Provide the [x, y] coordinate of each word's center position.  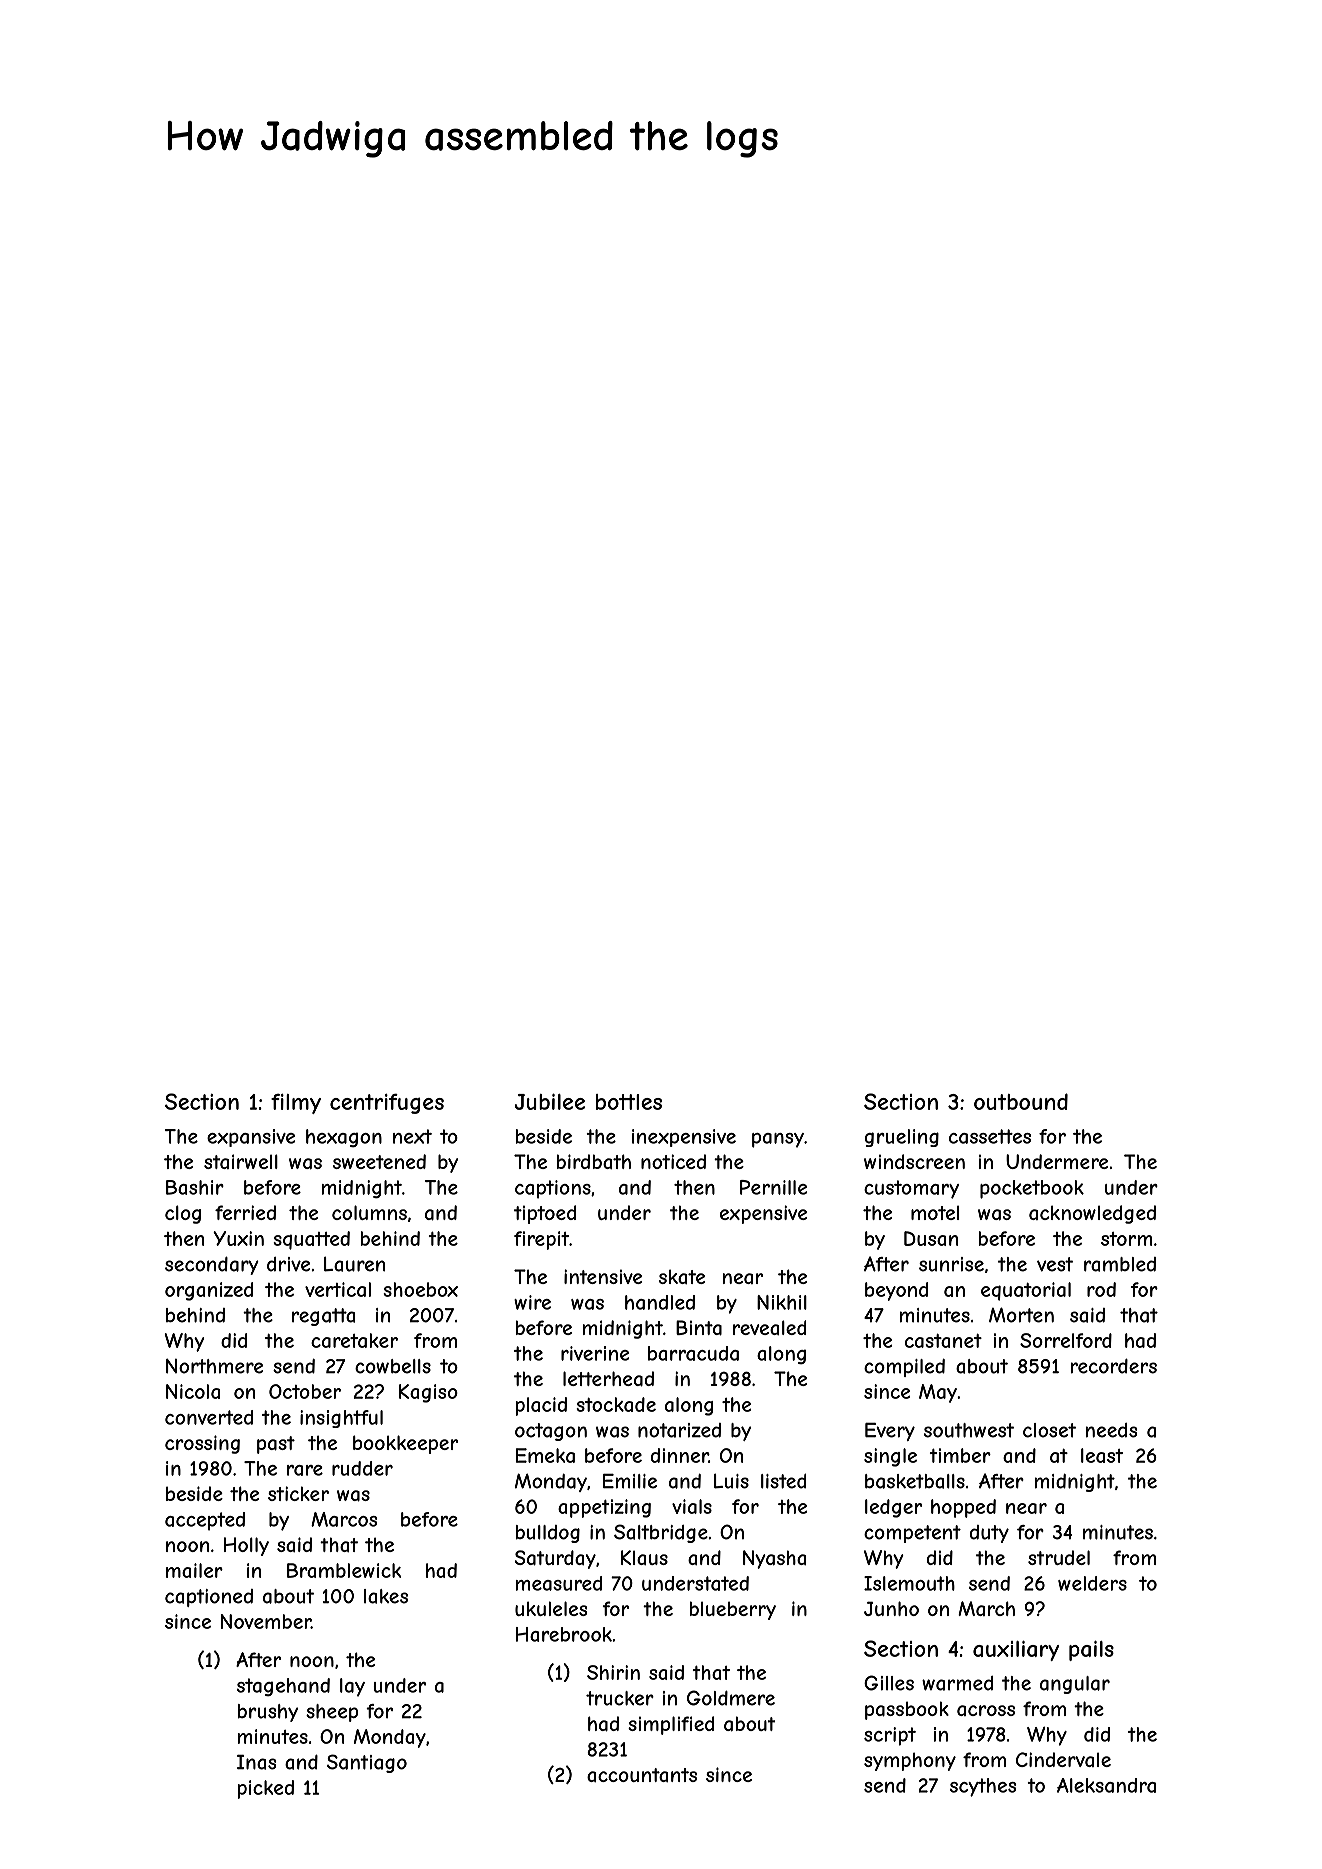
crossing [202, 1444]
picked [266, 1789]
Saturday [555, 1559]
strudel [1059, 1557]
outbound [1021, 1101]
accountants [642, 1775]
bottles [629, 1102]
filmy [296, 1104]
